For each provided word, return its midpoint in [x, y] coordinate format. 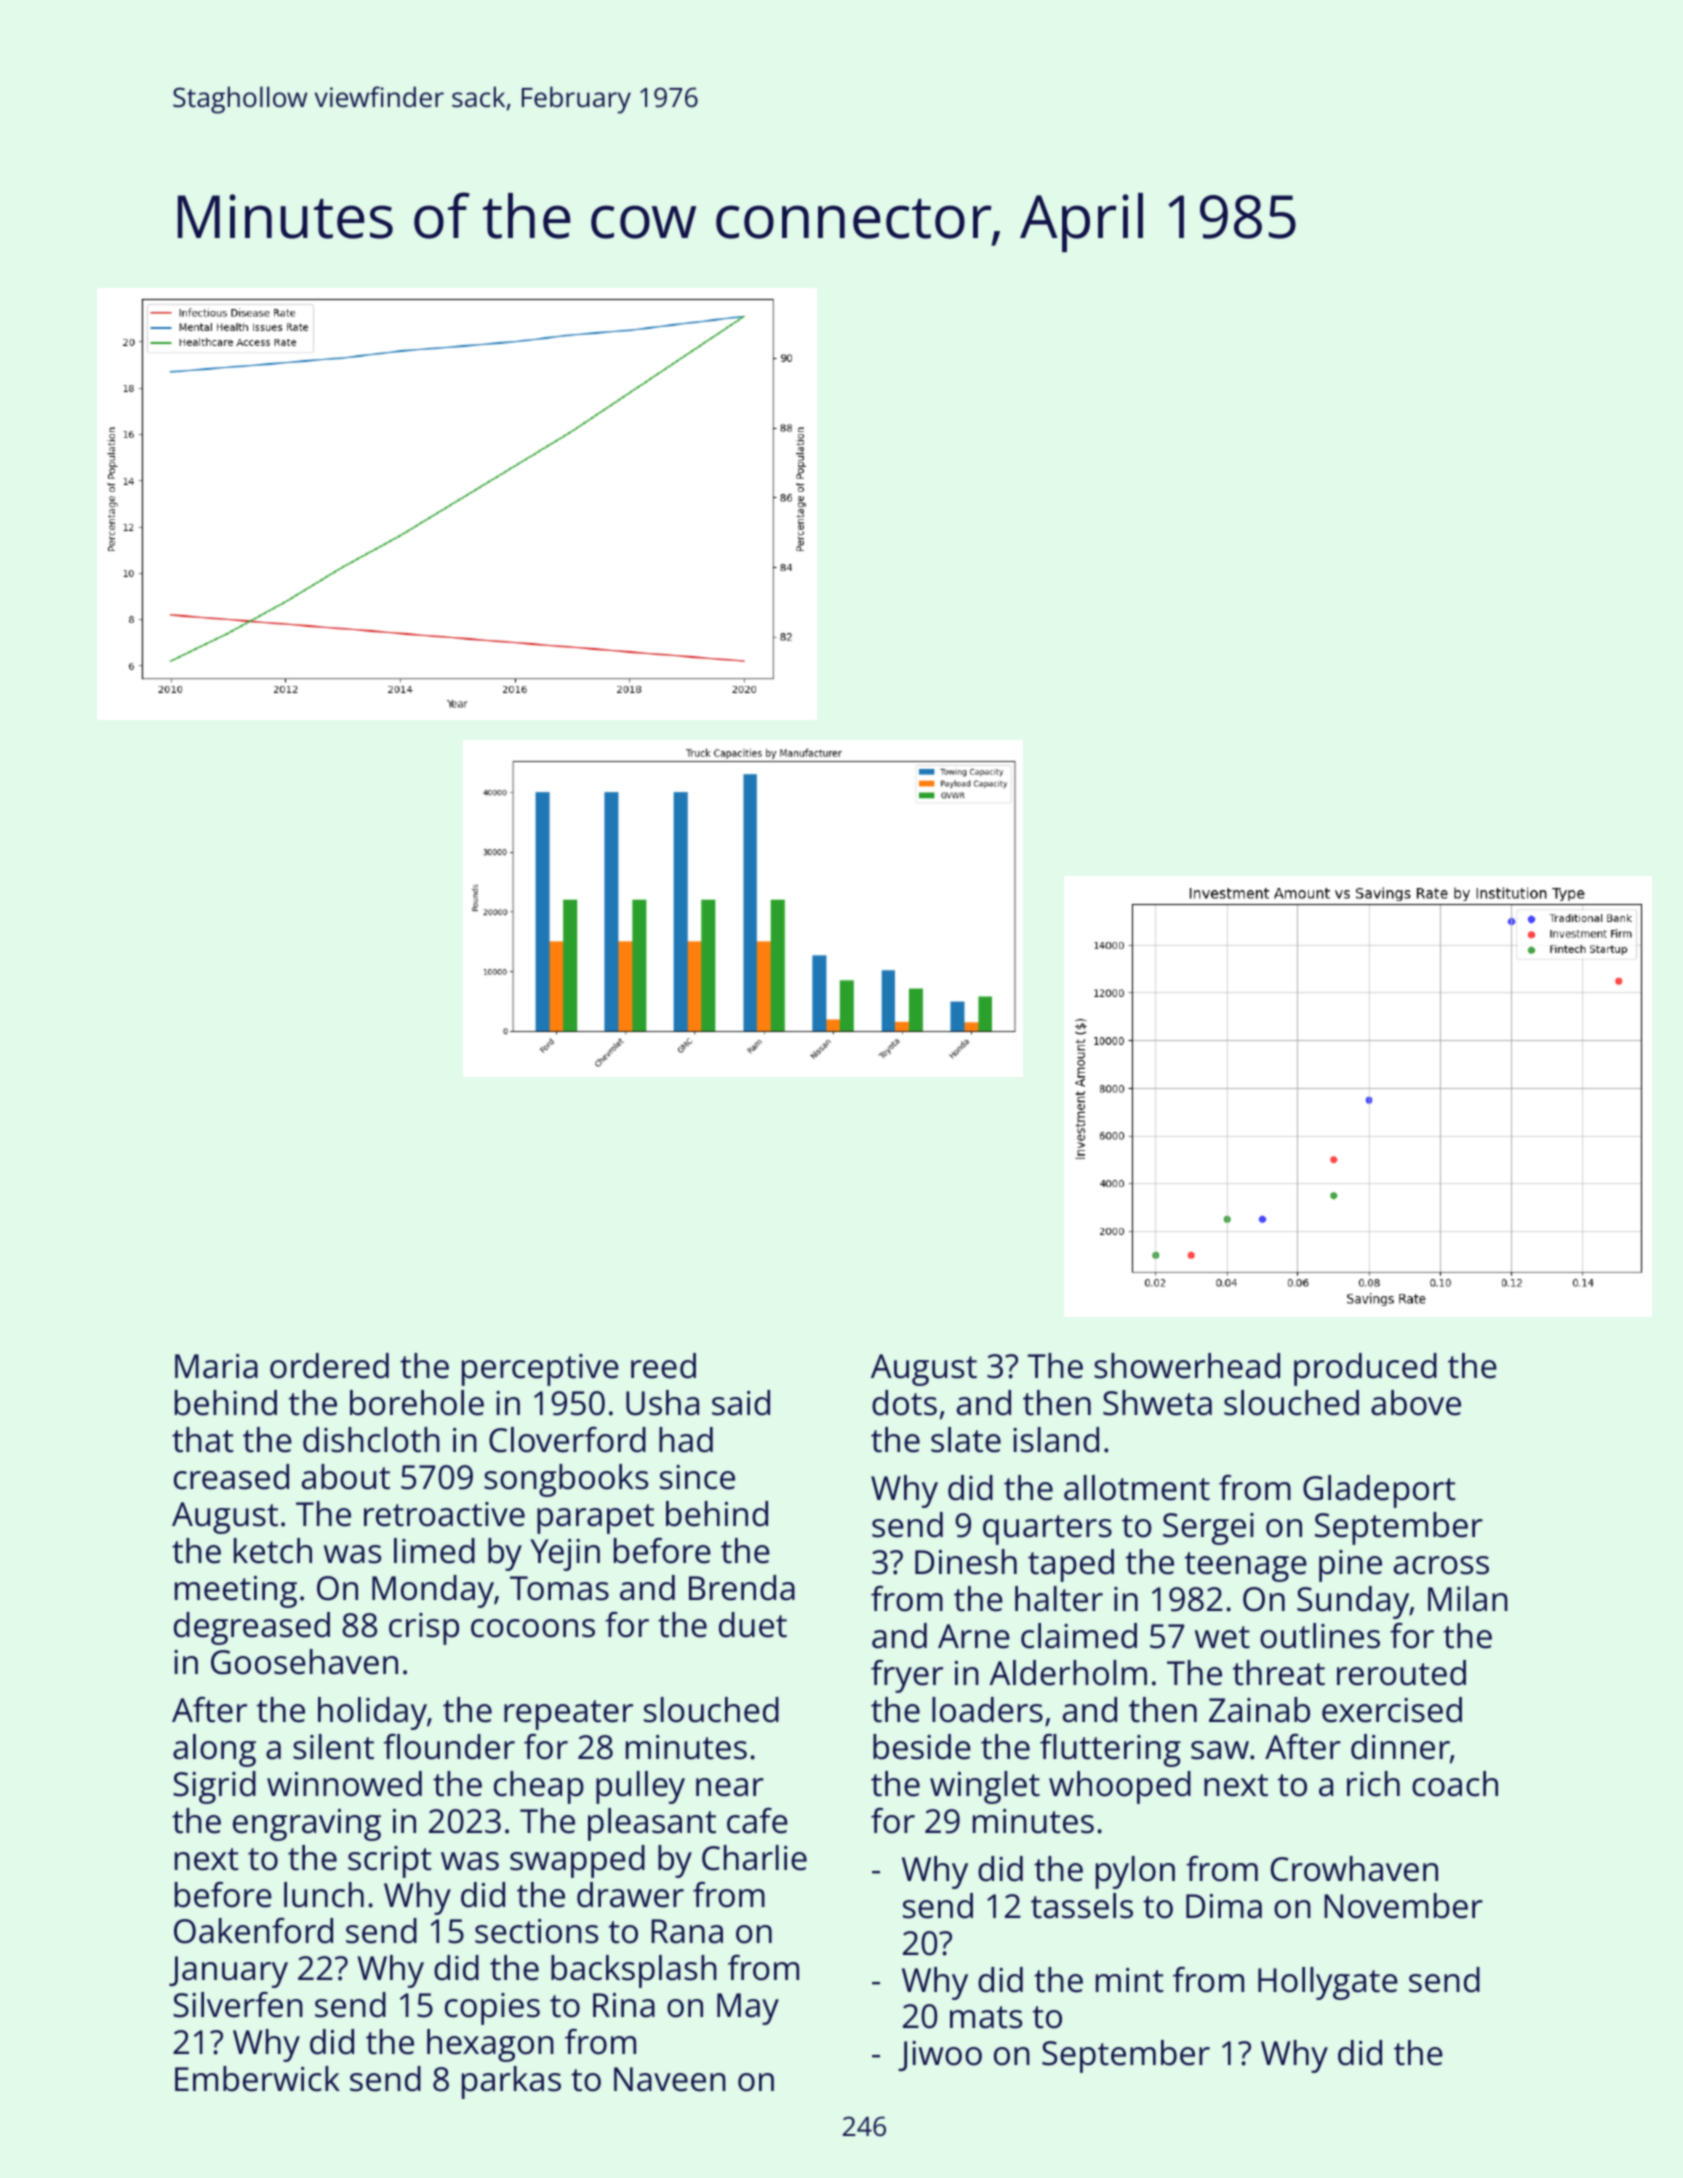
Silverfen [238, 2005]
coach [1455, 1784]
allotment [1137, 1488]
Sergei [1208, 1529]
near [730, 1787]
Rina [624, 2005]
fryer [907, 1676]
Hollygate [1328, 1983]
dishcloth [371, 1440]
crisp [424, 1629]
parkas [511, 2082]
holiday [372, 1713]
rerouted [1401, 1673]
